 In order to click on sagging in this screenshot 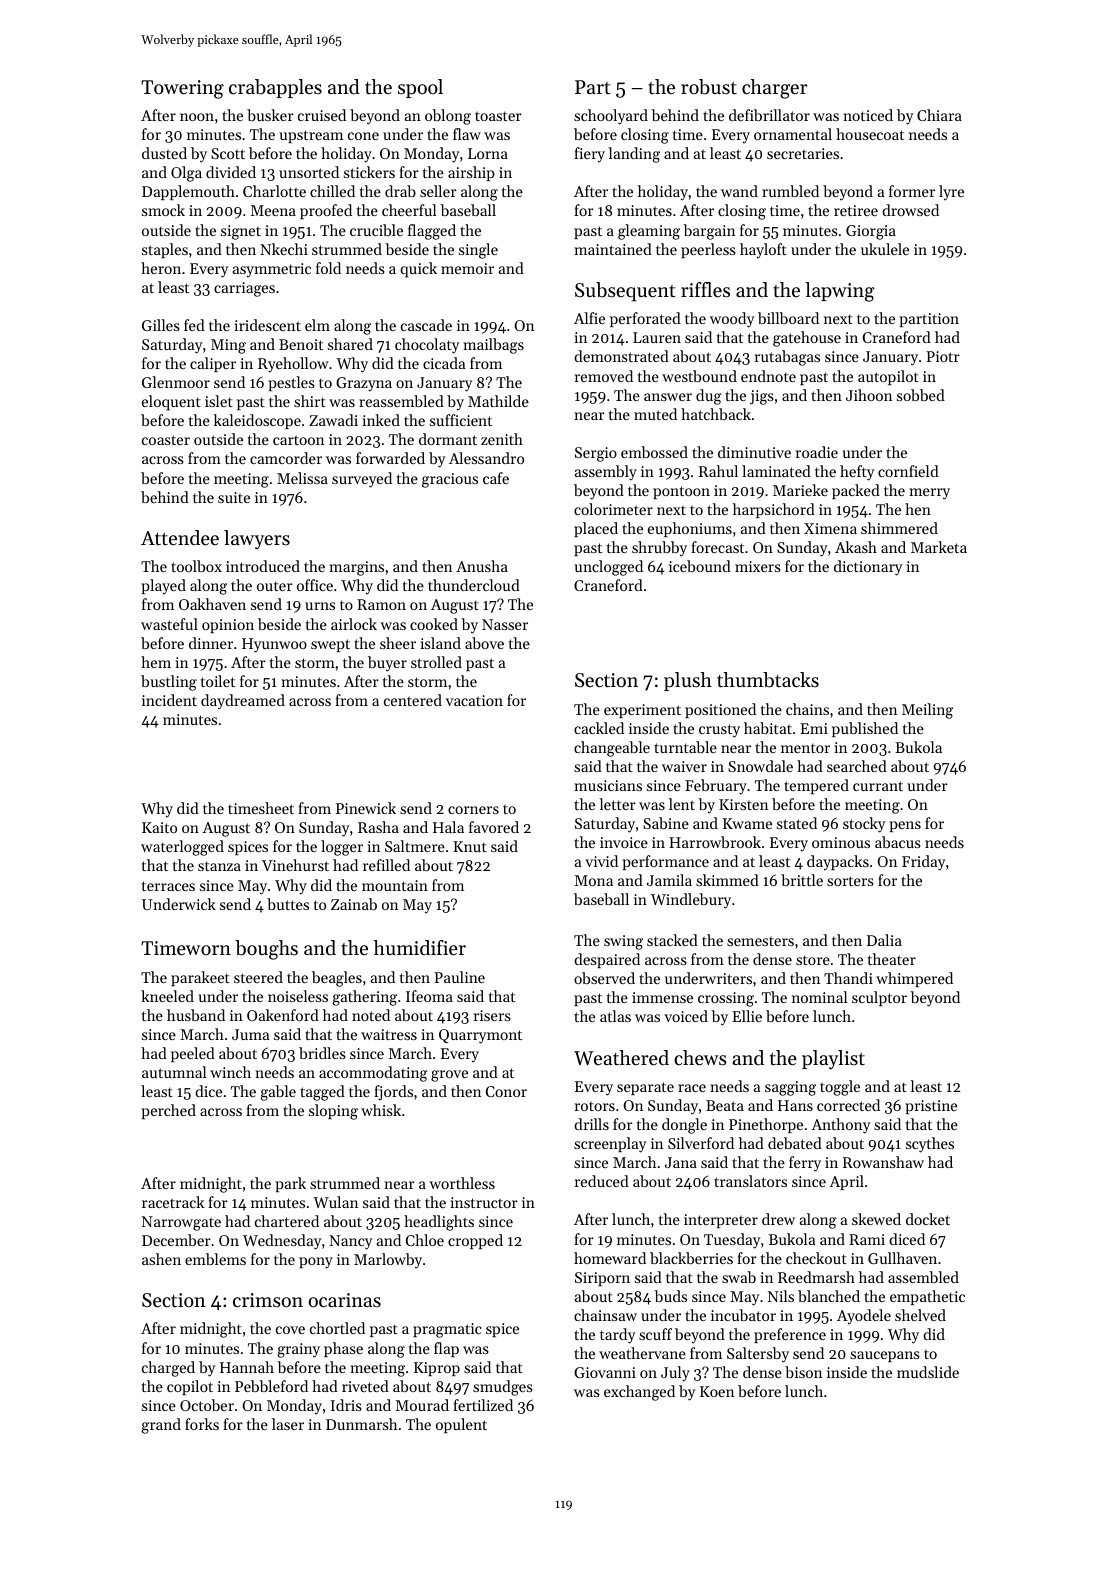, I will do `click(790, 1088)`.
